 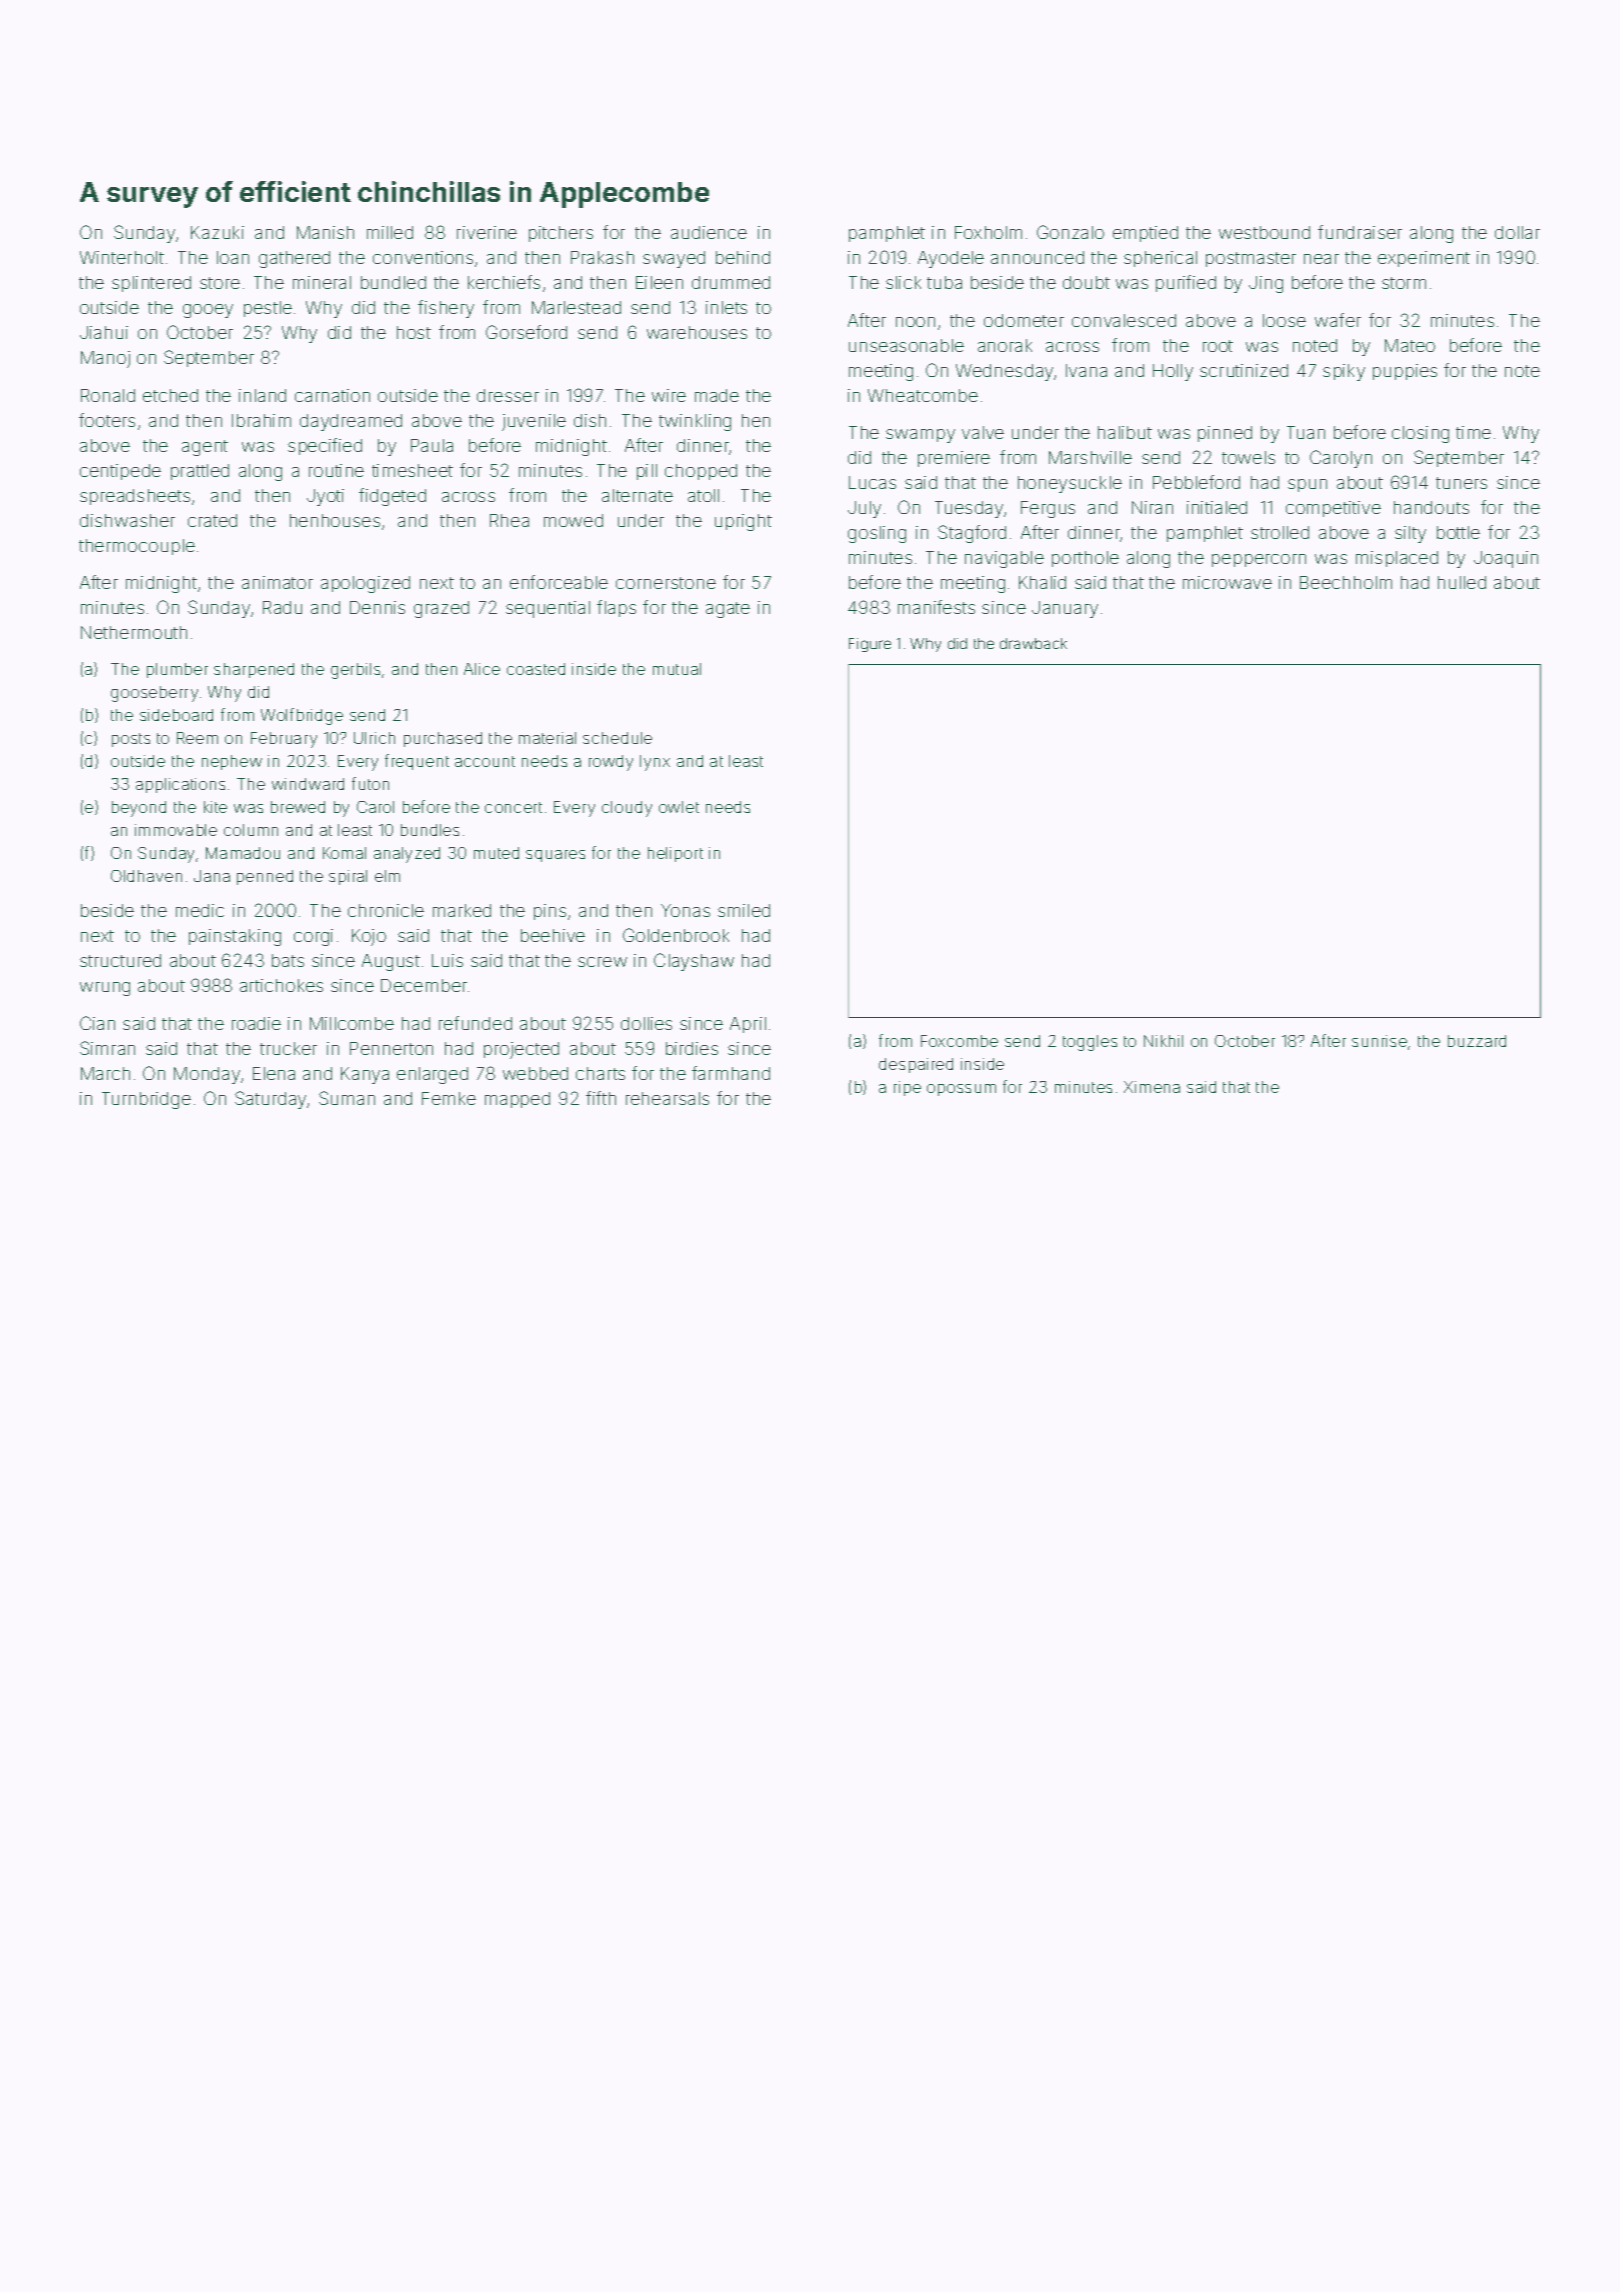 I want to click on posts, so click(x=131, y=740).
